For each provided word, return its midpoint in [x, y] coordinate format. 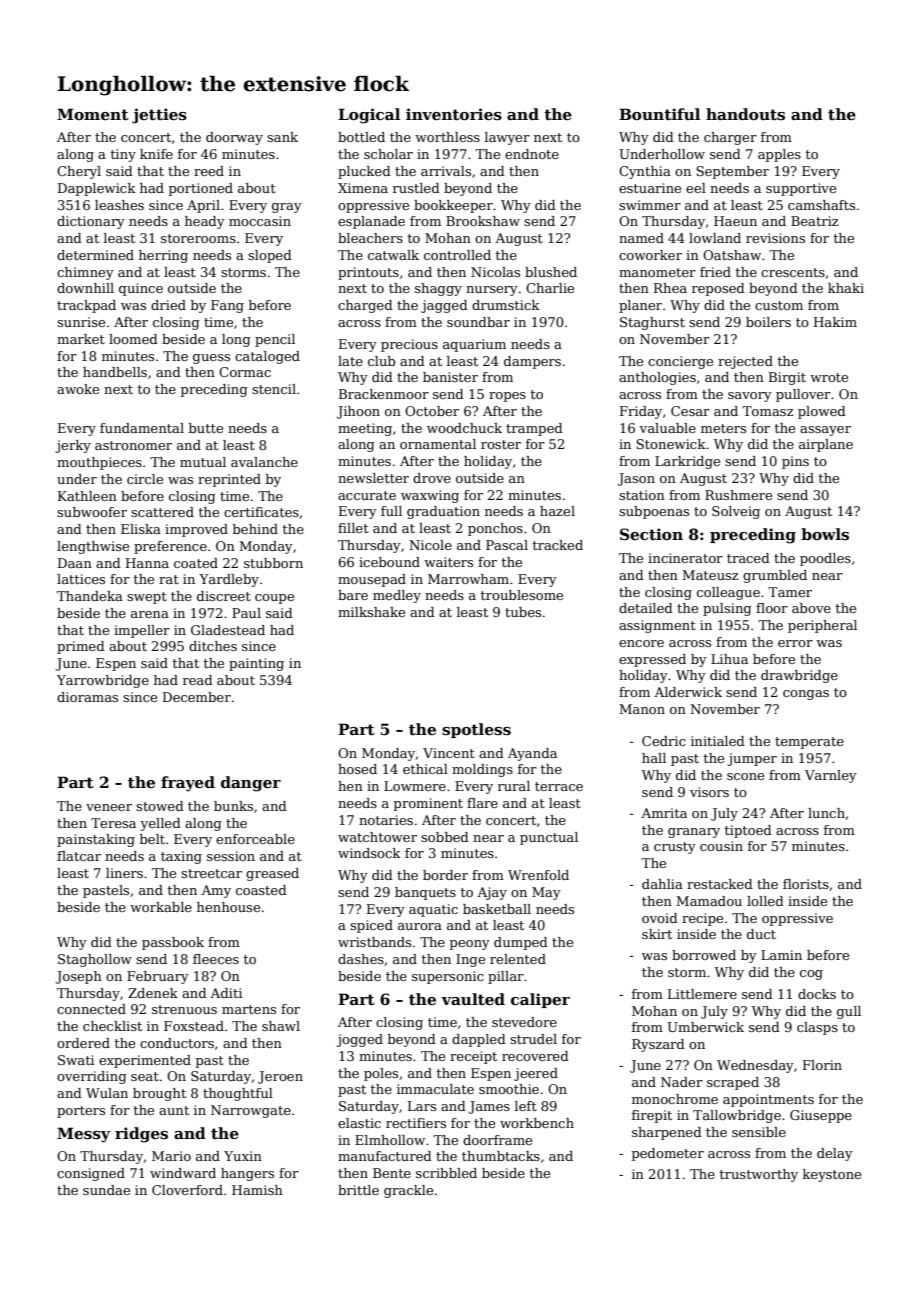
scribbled [446, 1173]
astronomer [133, 445]
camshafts [821, 205]
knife [156, 154]
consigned [91, 1174]
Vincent [449, 753]
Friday [641, 412]
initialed [718, 741]
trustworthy [759, 1175]
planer [640, 306]
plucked [364, 172]
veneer [109, 807]
